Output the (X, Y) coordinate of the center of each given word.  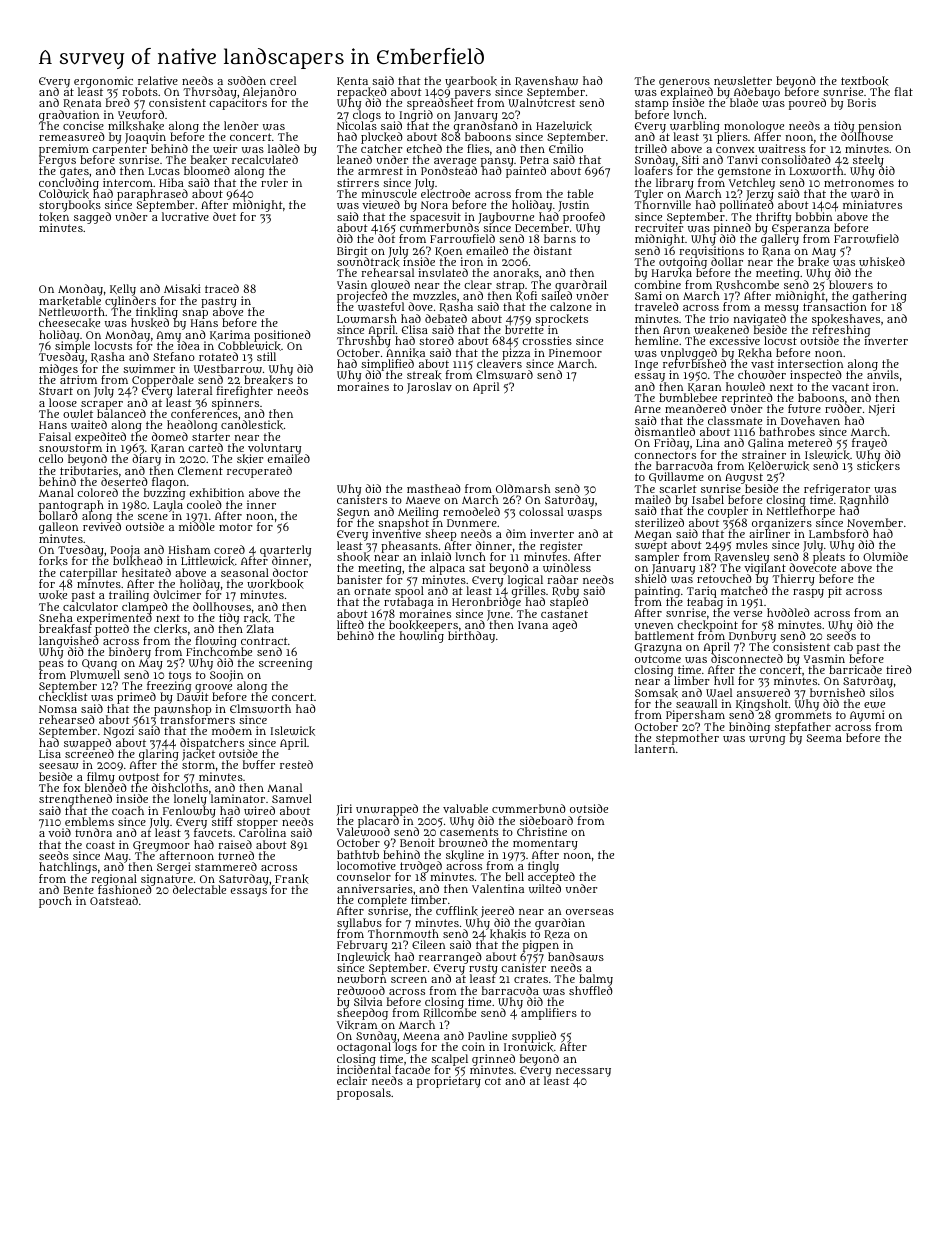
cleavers (499, 364)
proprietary (449, 1082)
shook (353, 558)
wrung (767, 740)
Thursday (210, 93)
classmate (735, 420)
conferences (204, 414)
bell (514, 876)
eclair (352, 1080)
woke (53, 595)
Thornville (663, 205)
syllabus (359, 924)
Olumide (885, 556)
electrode (445, 194)
